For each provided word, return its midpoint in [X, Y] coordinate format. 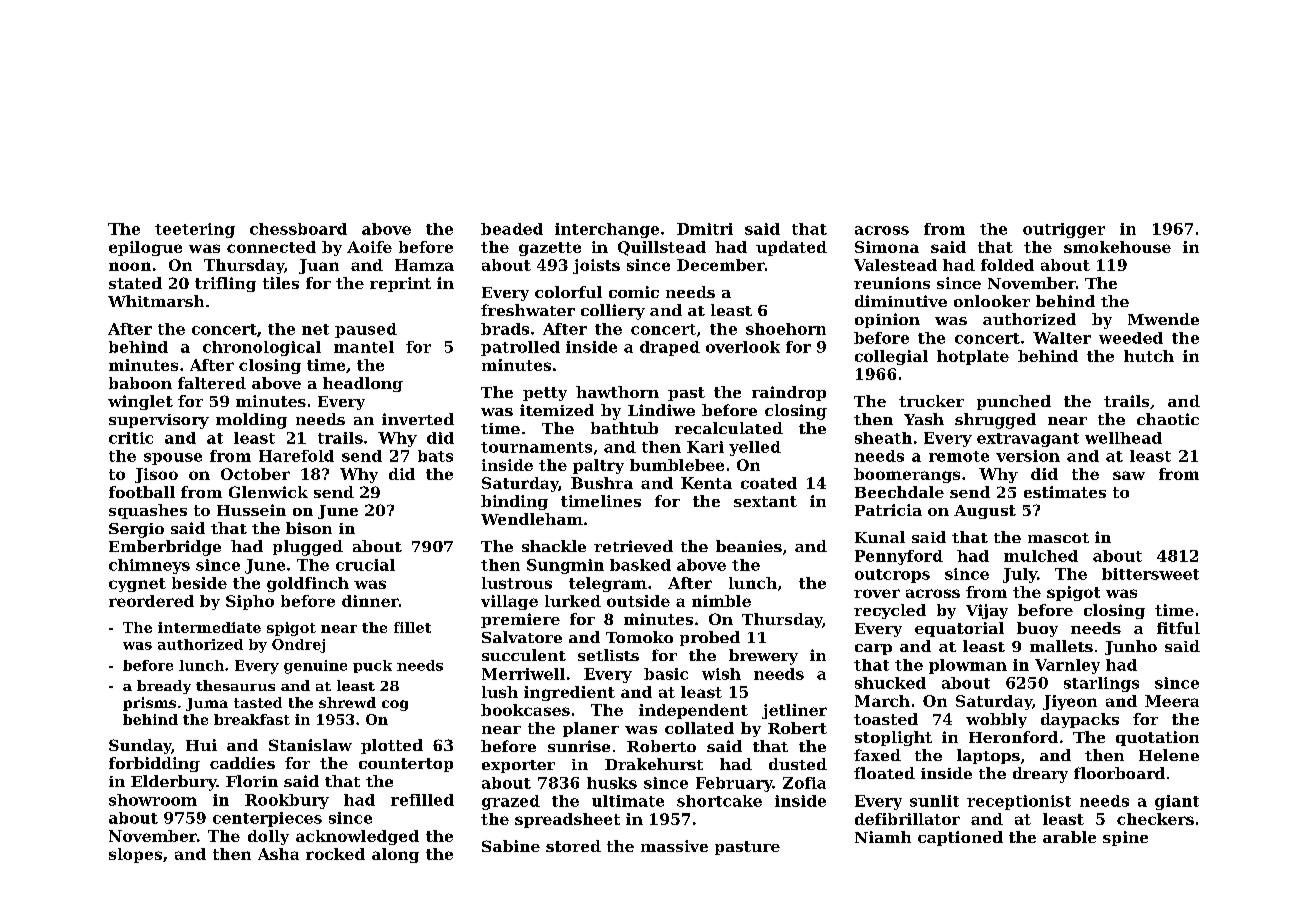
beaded [512, 229]
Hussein [251, 510]
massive [674, 846]
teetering [195, 230]
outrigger [1064, 230]
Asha [278, 854]
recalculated [729, 428]
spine [1125, 838]
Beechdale [899, 492]
